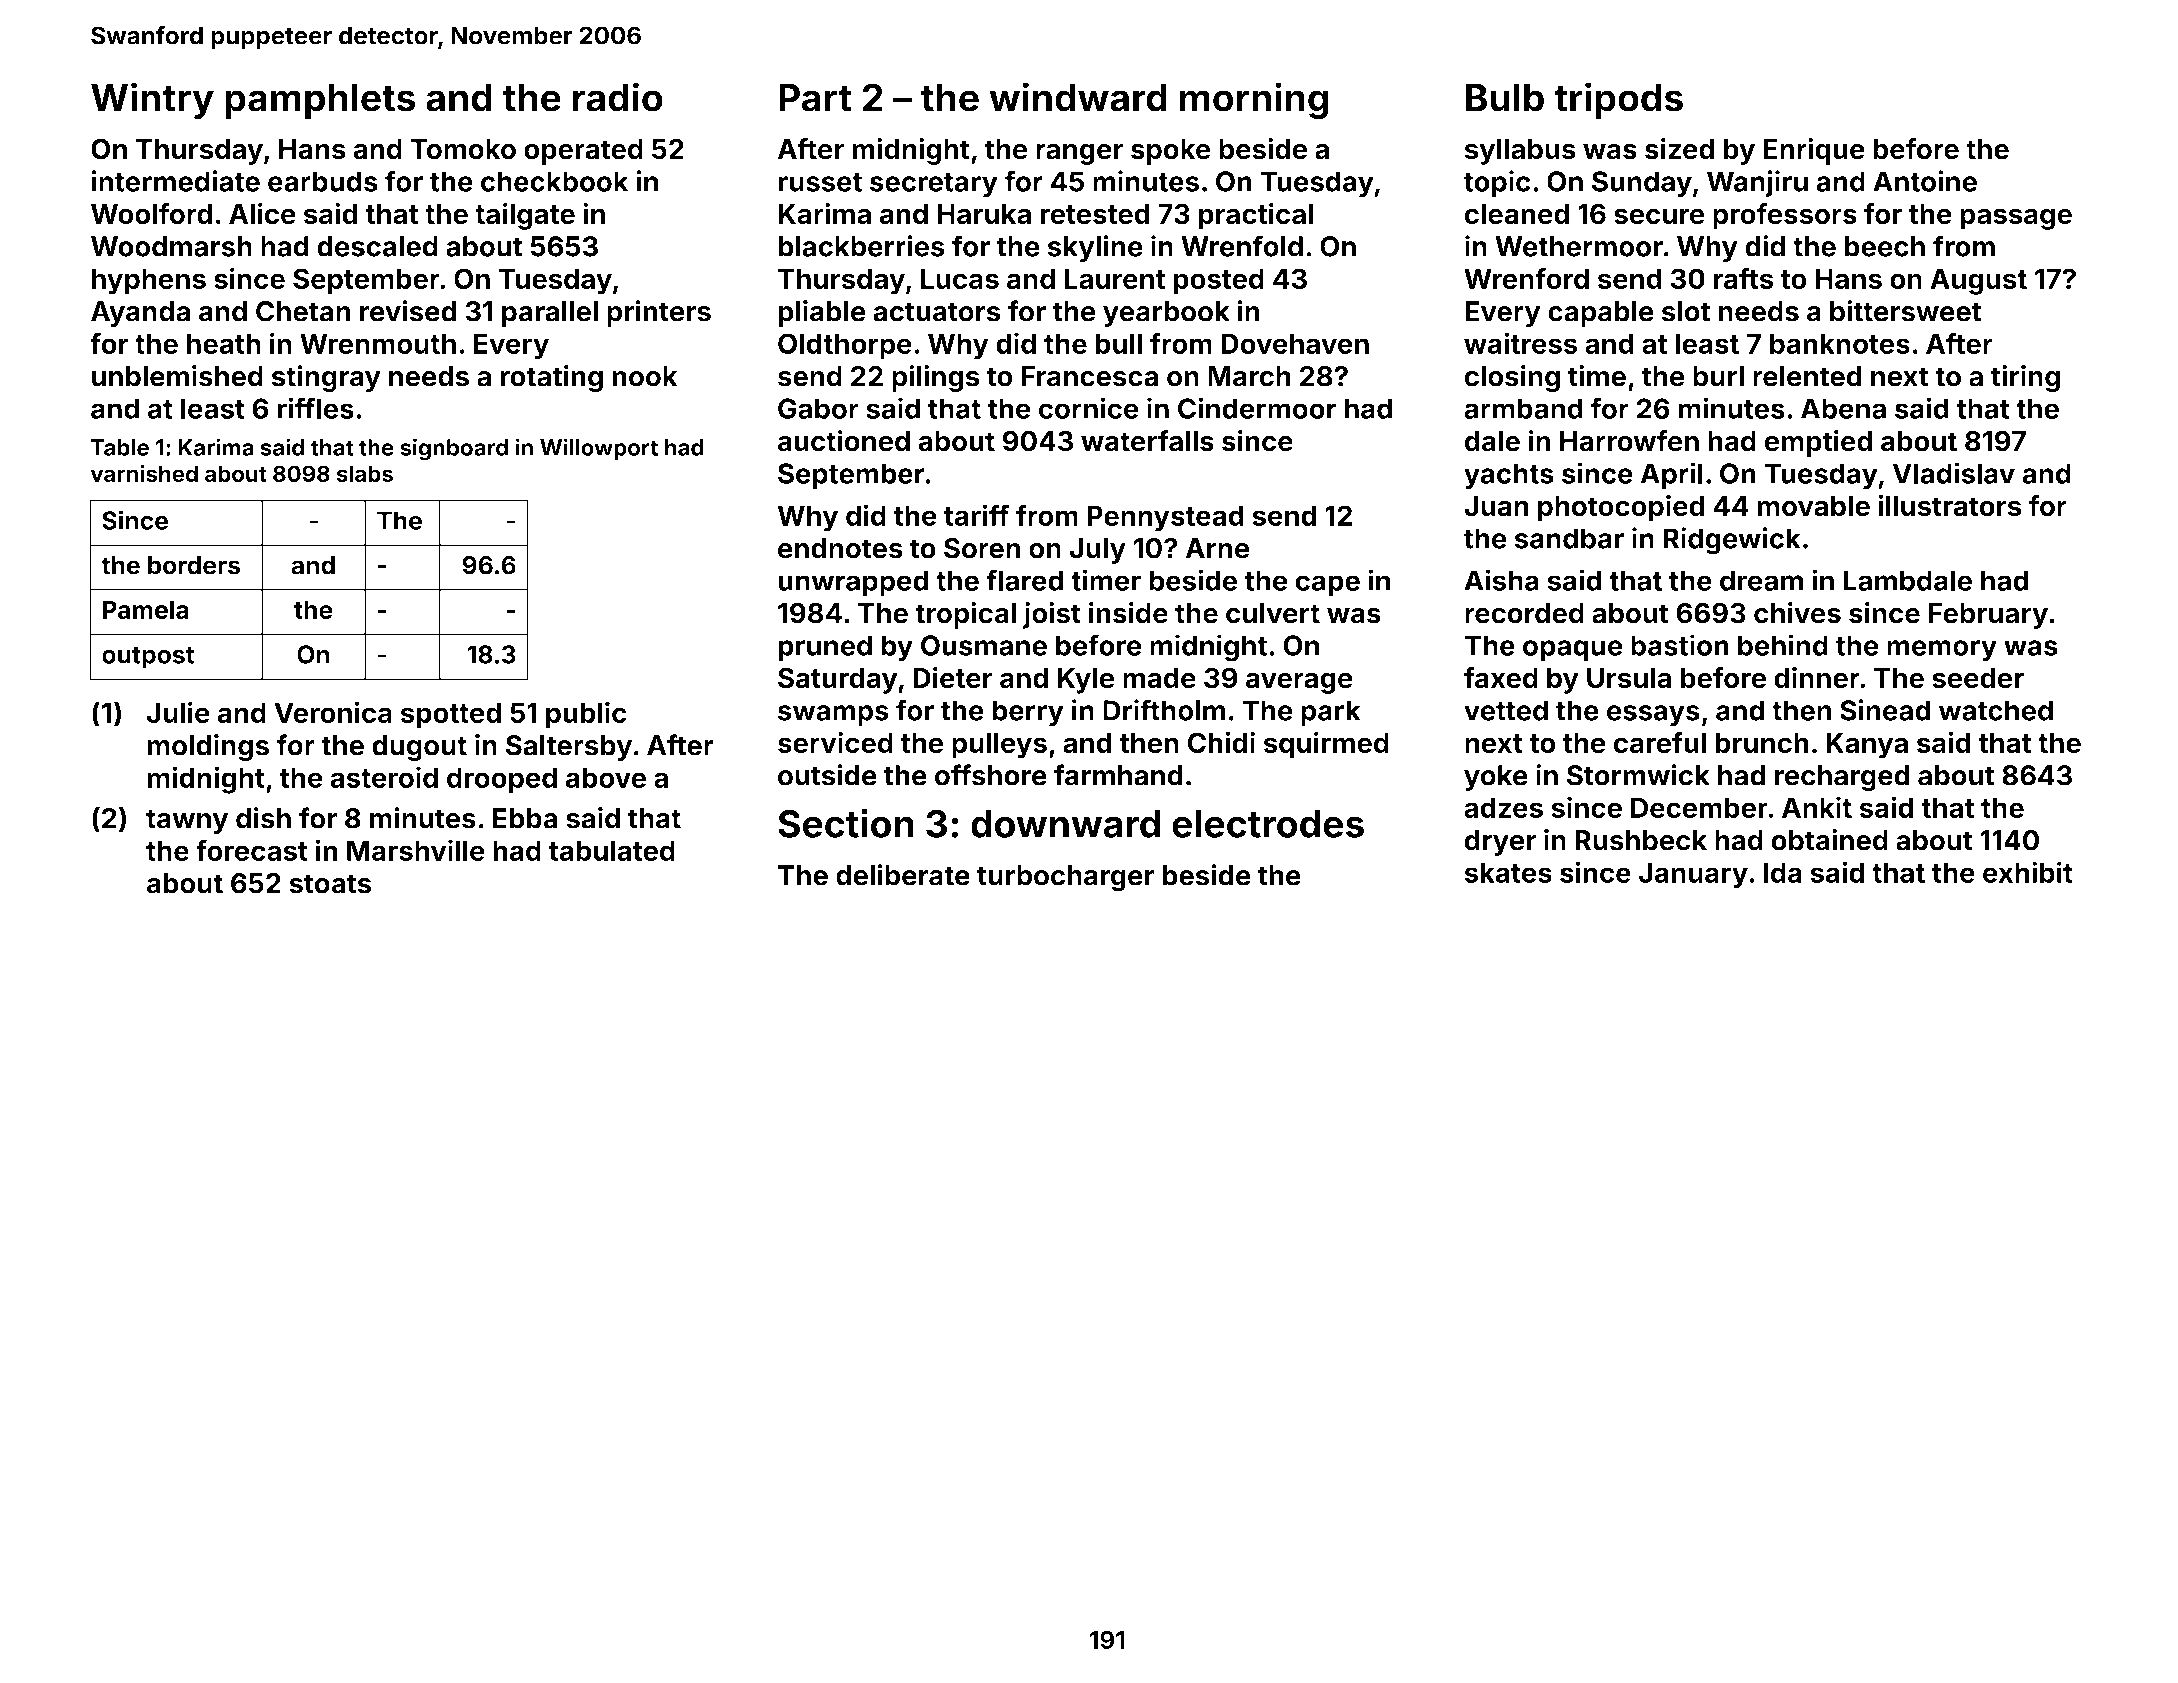  What do you see at coordinates (1732, 541) in the image?
I see `Ridgewick` at bounding box center [1732, 541].
